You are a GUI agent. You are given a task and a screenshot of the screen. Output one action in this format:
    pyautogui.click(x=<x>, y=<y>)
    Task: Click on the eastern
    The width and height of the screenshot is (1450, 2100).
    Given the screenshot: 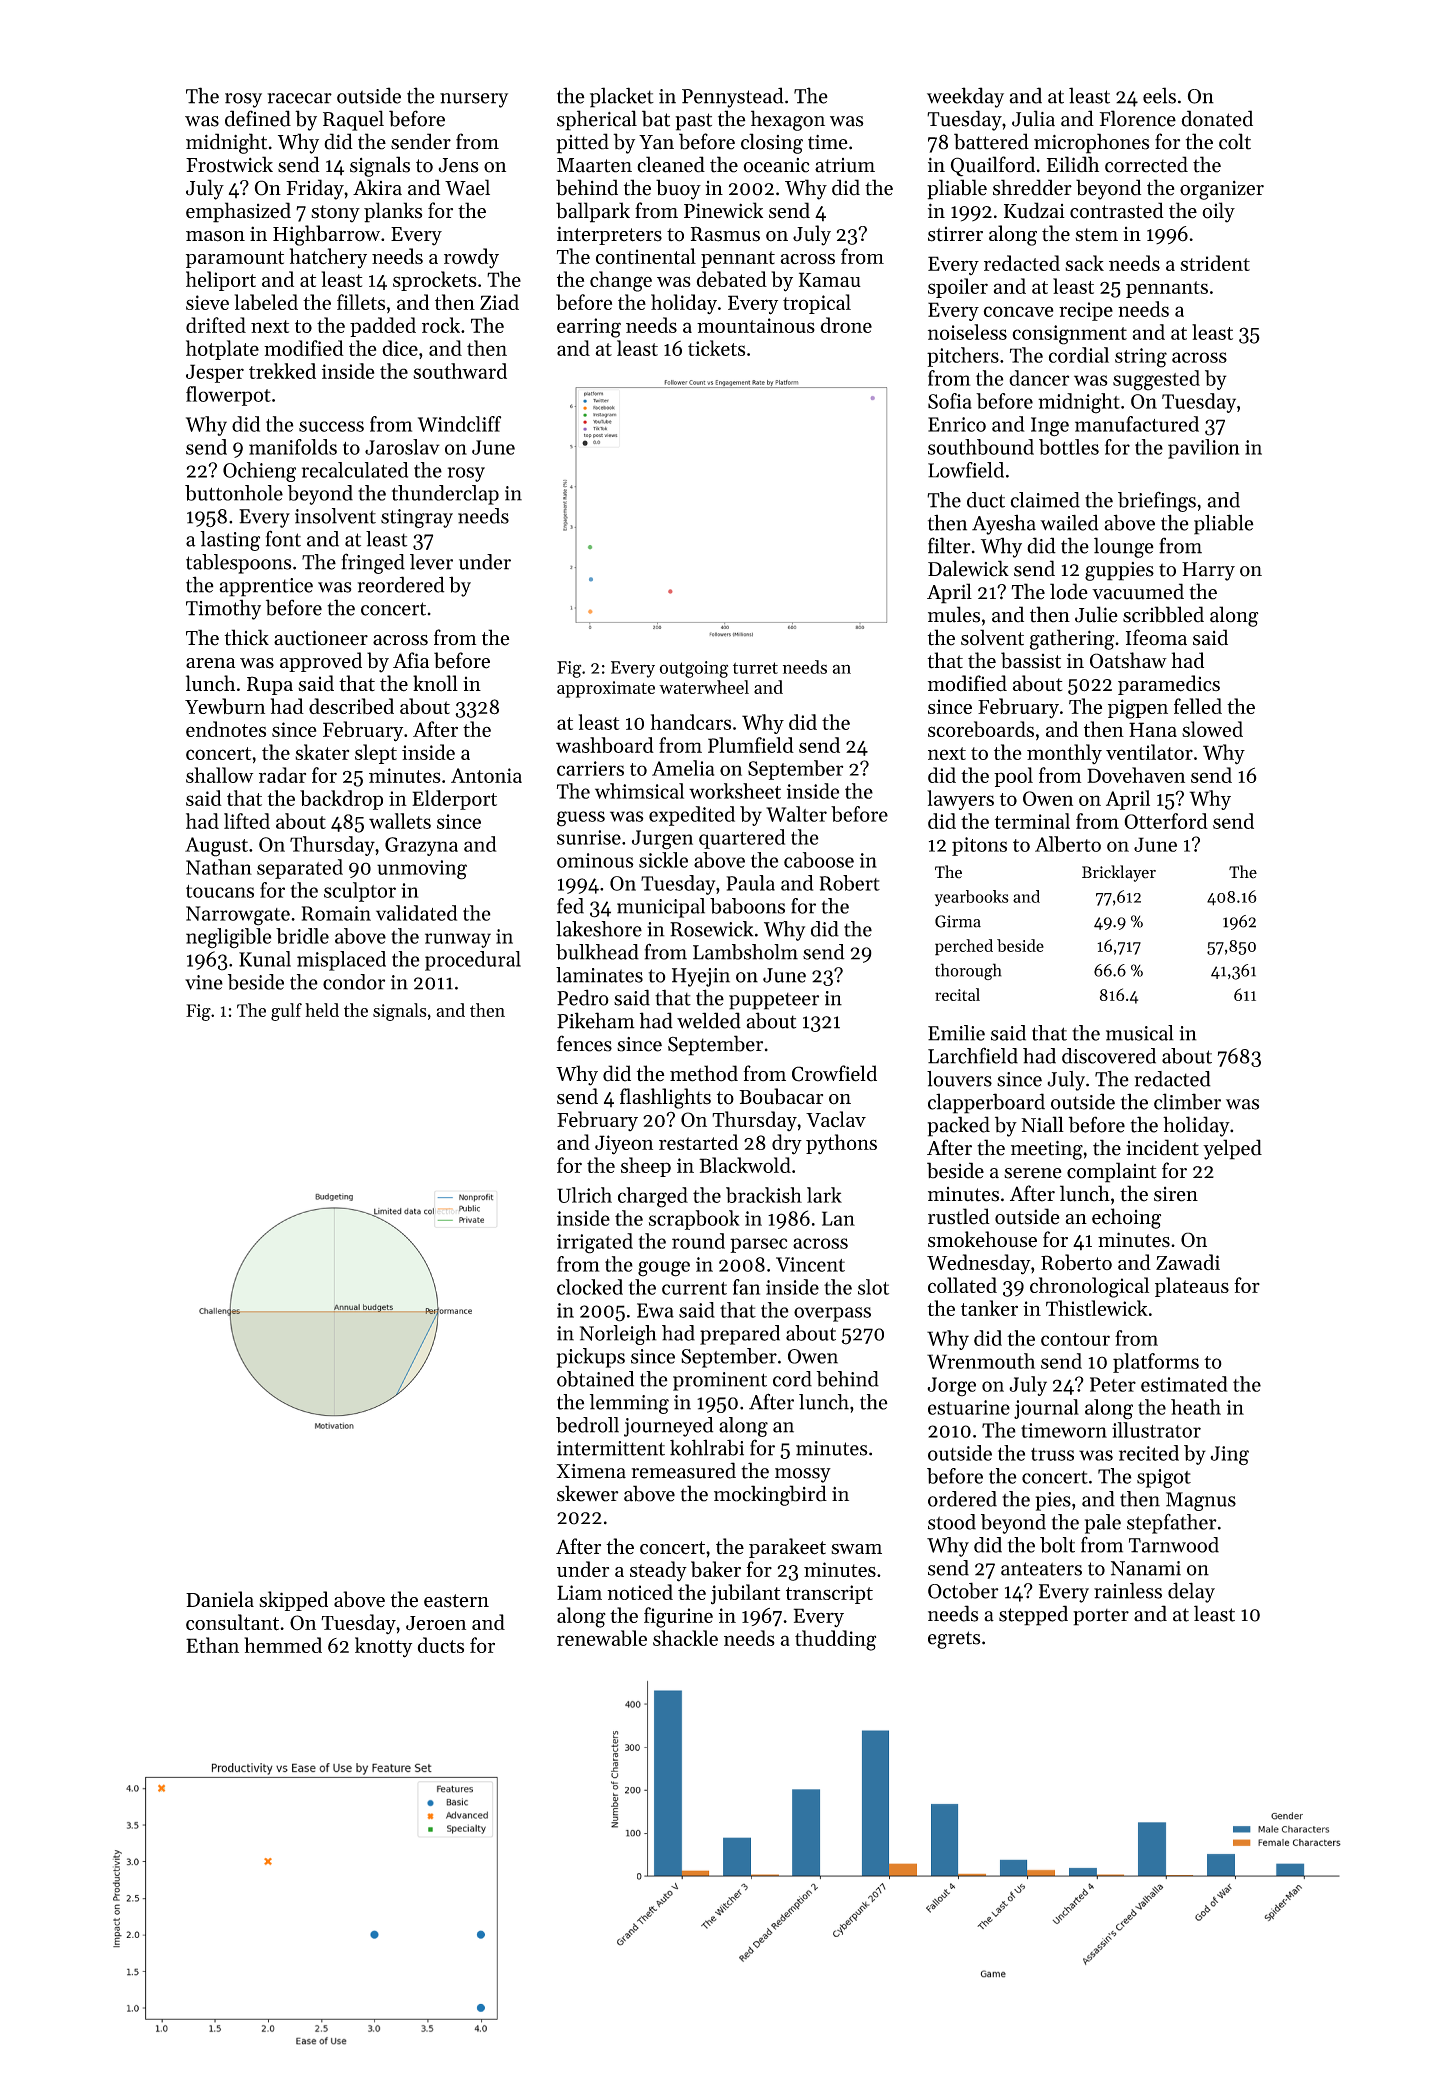 What is the action you would take?
    pyautogui.click(x=456, y=1601)
